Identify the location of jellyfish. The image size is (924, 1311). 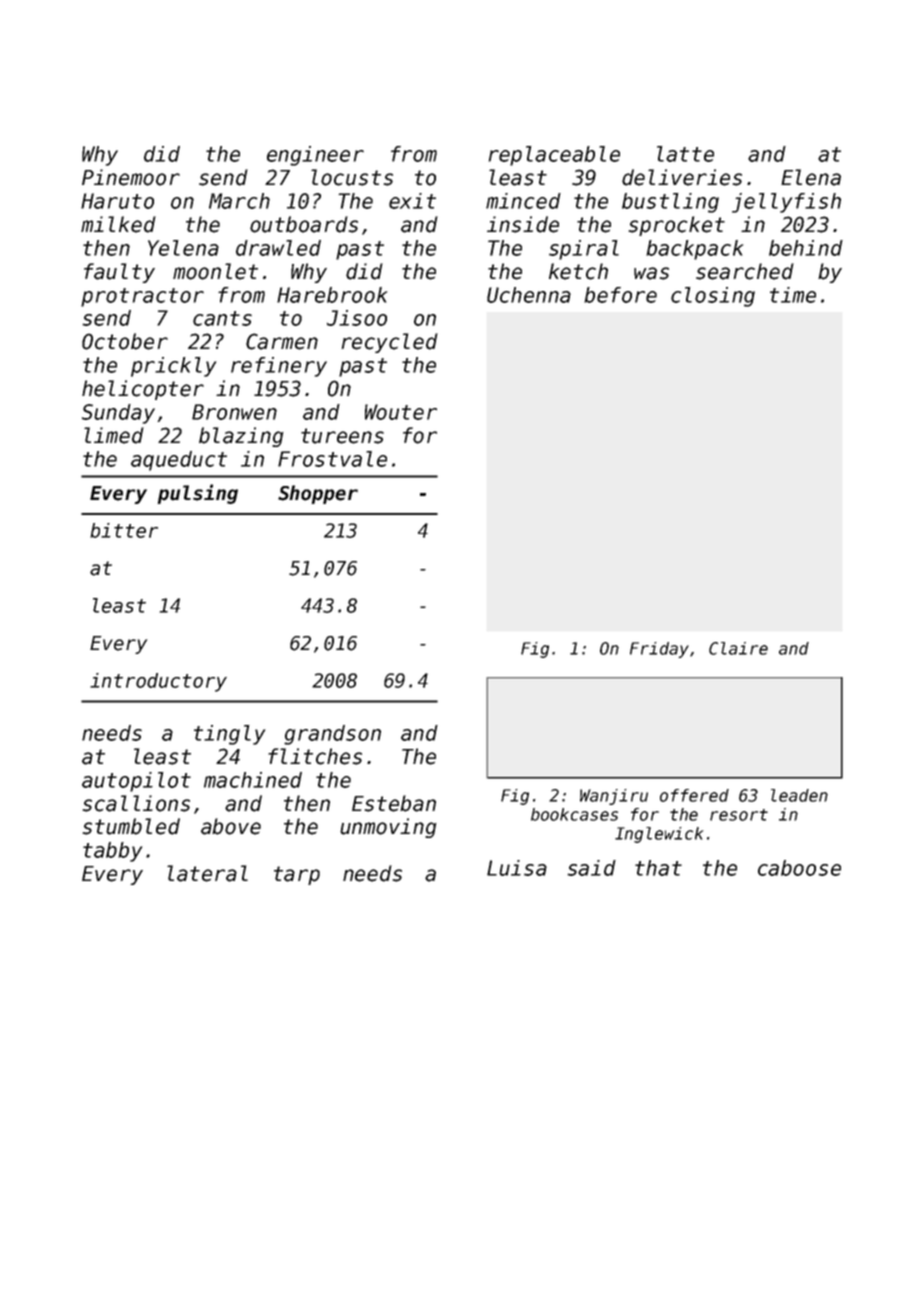
(786, 203).
